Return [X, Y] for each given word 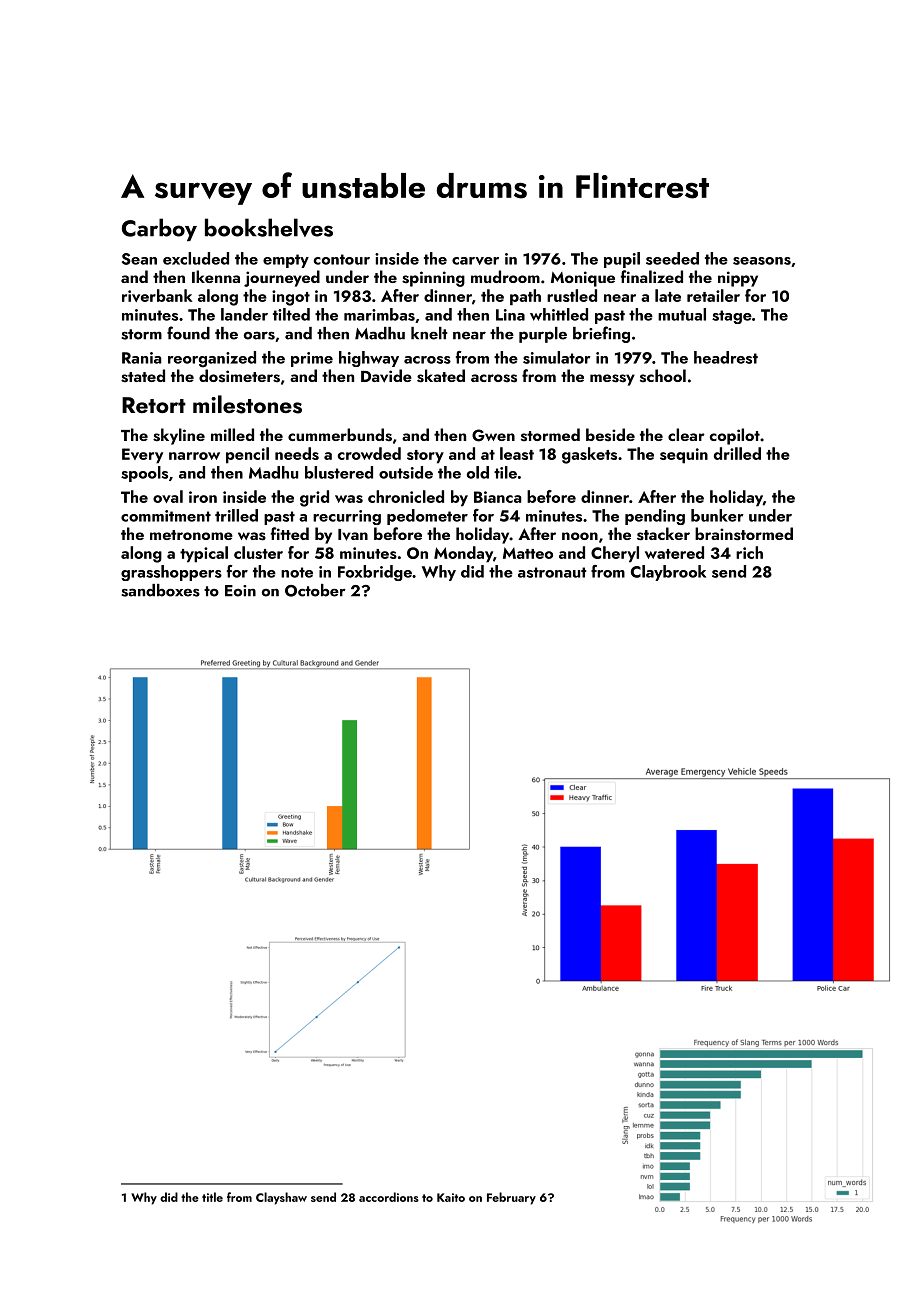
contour [342, 259]
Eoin [240, 591]
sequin [684, 456]
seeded [672, 258]
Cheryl [615, 554]
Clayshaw [281, 1198]
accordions [389, 1197]
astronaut [552, 572]
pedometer [427, 517]
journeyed [282, 278]
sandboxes [160, 590]
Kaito [451, 1197]
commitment [166, 516]
